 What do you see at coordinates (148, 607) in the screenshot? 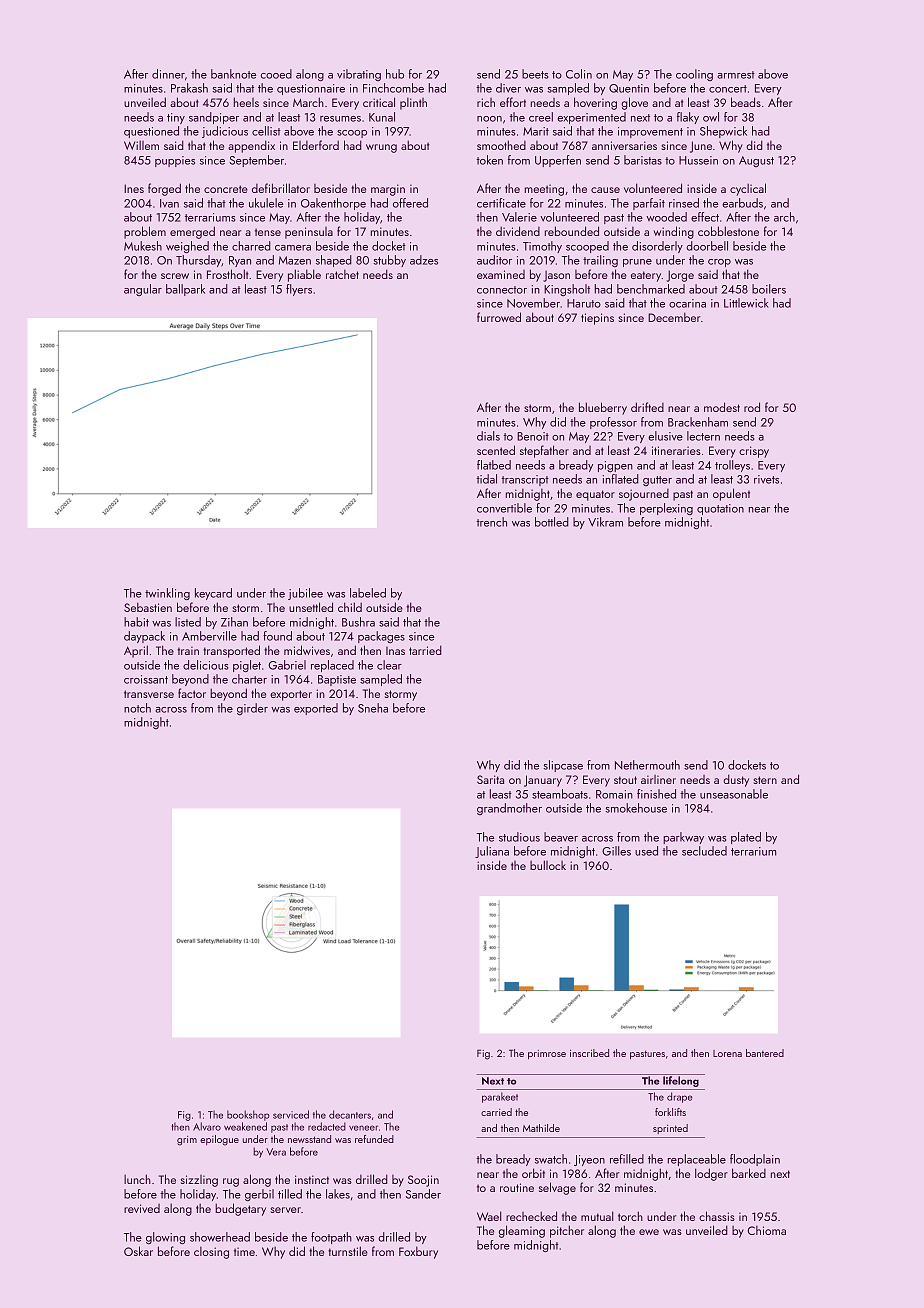
I see `Sebastien` at bounding box center [148, 607].
